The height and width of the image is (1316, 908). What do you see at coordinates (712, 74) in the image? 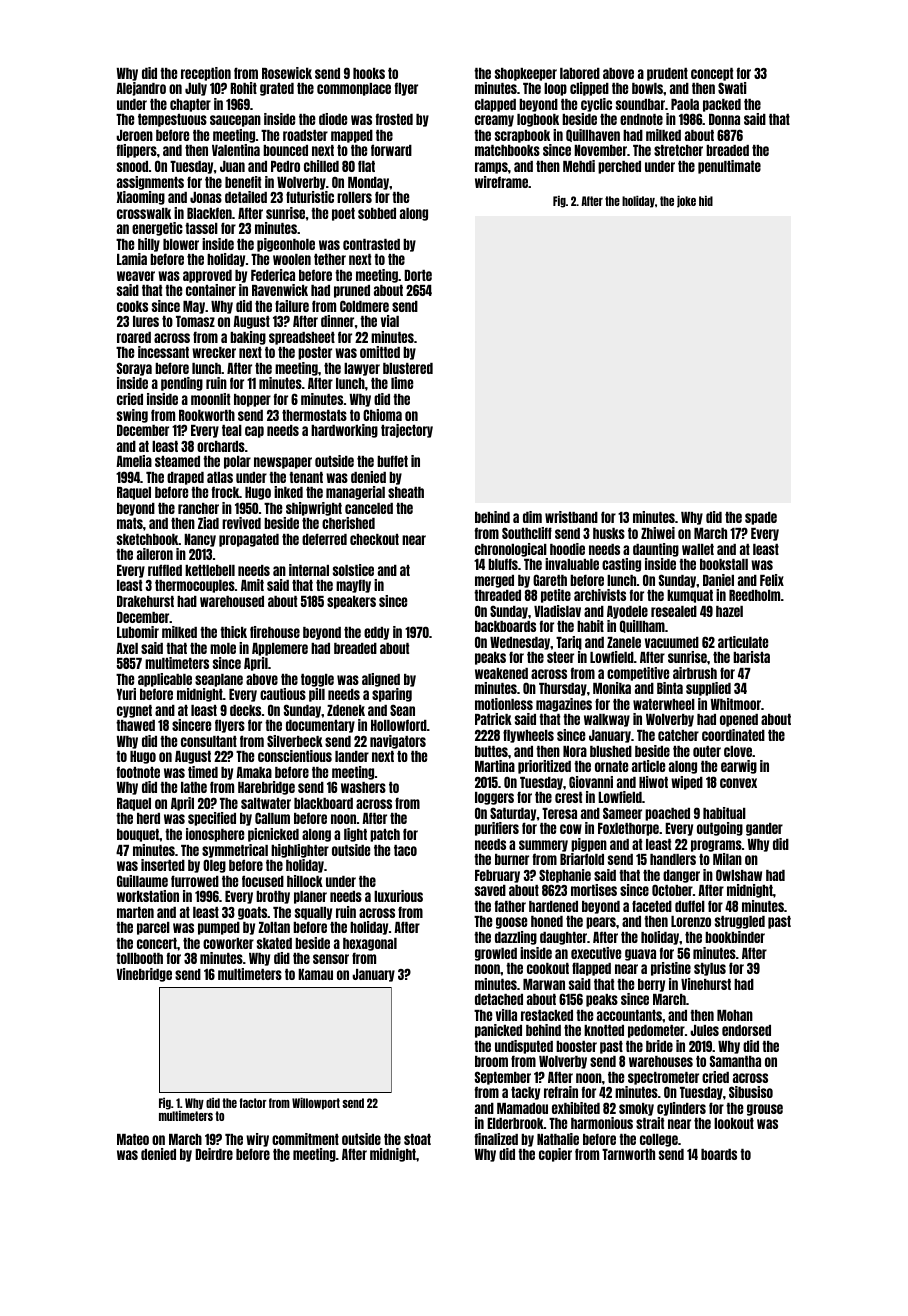
I see `concept` at bounding box center [712, 74].
